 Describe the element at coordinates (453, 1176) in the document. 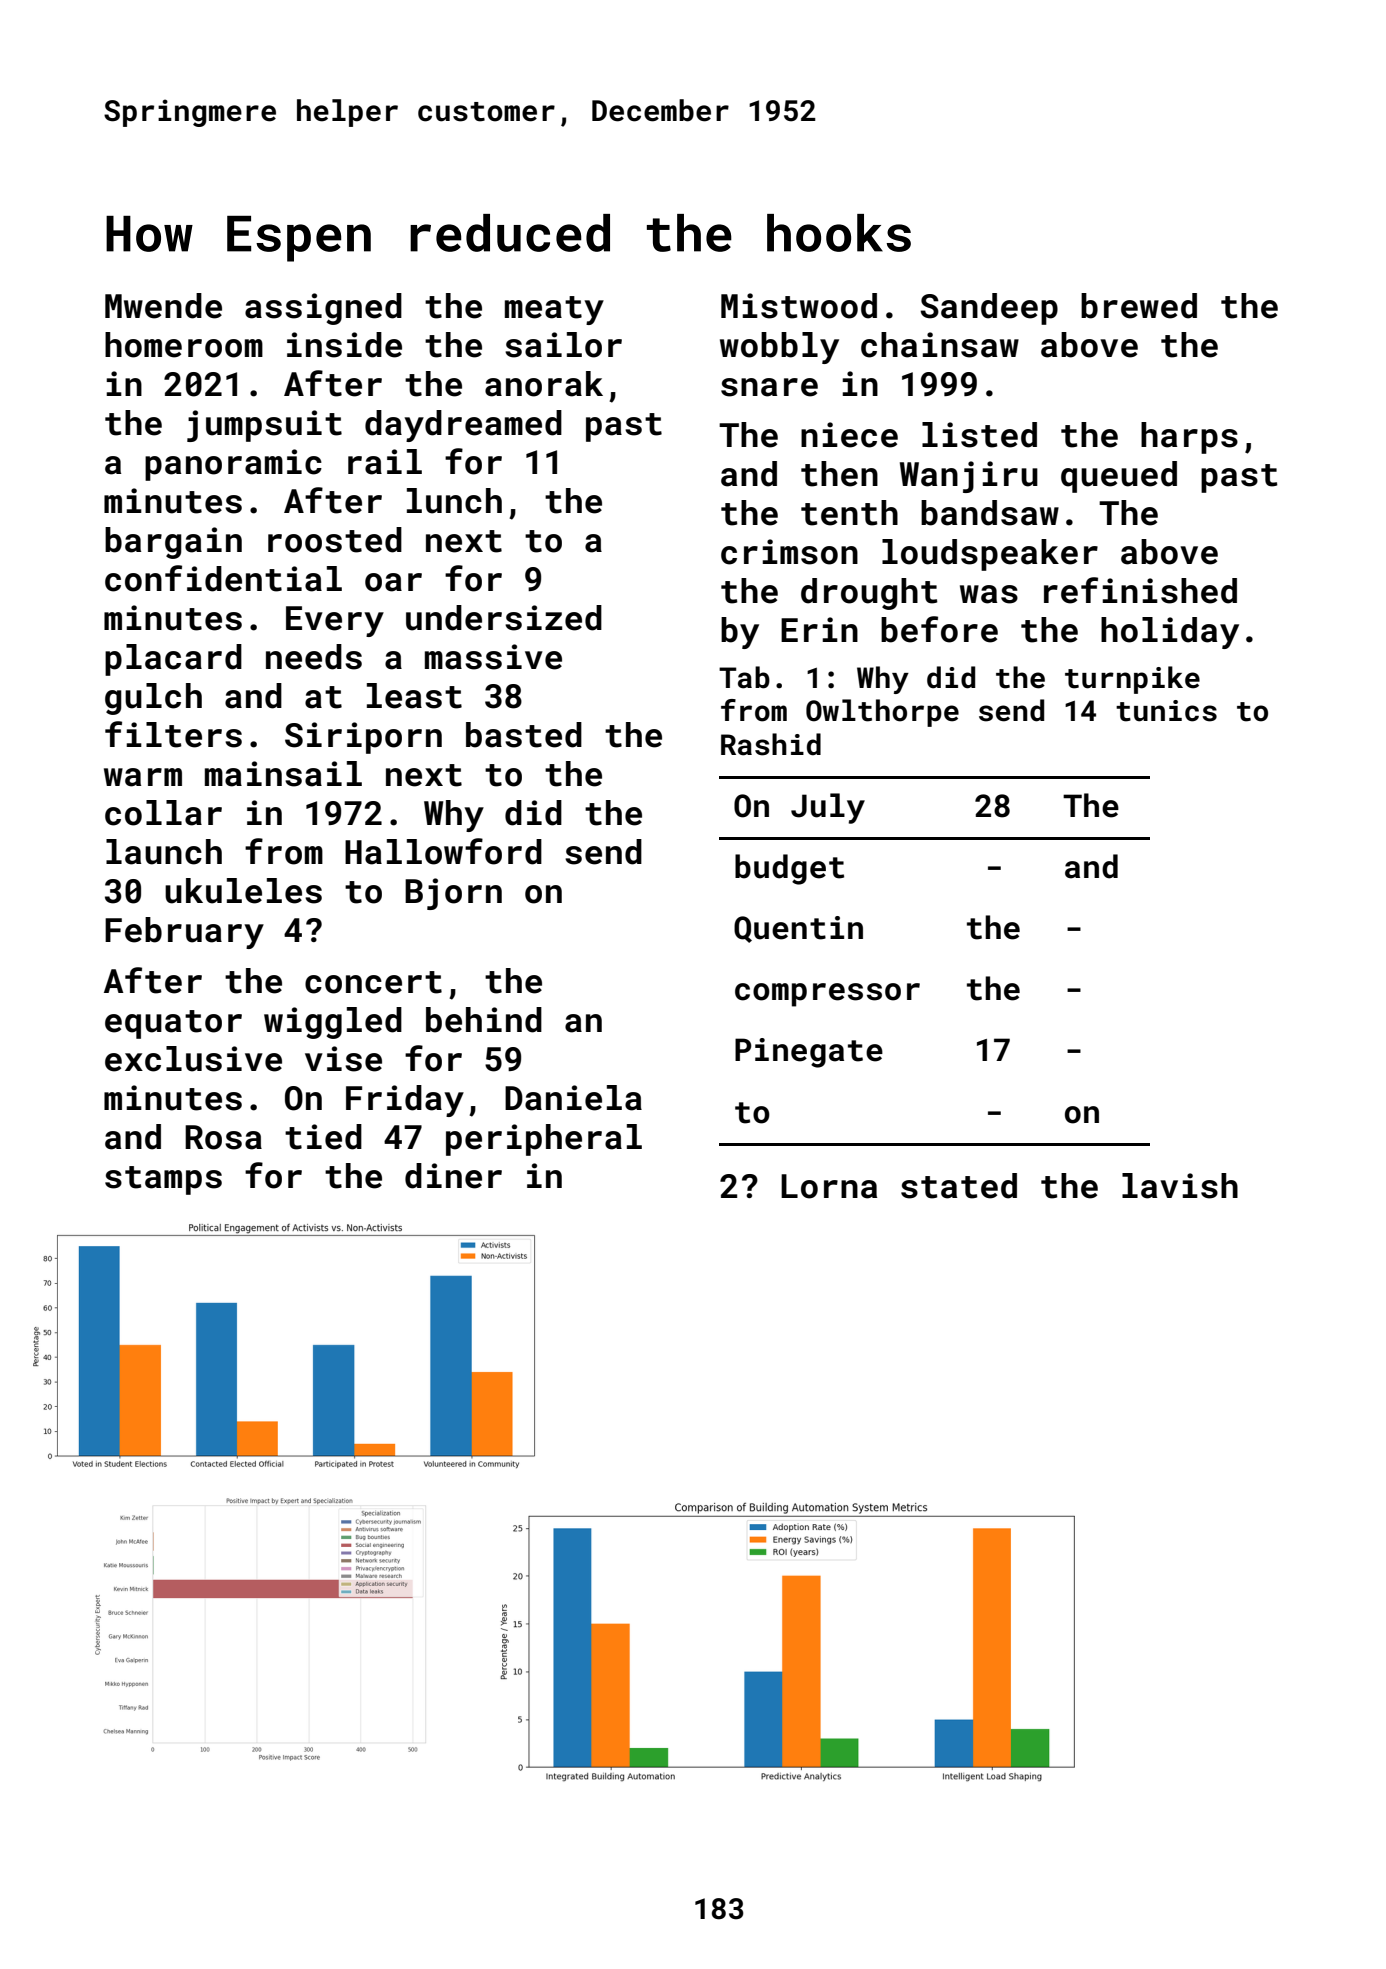

I see `diner` at that location.
